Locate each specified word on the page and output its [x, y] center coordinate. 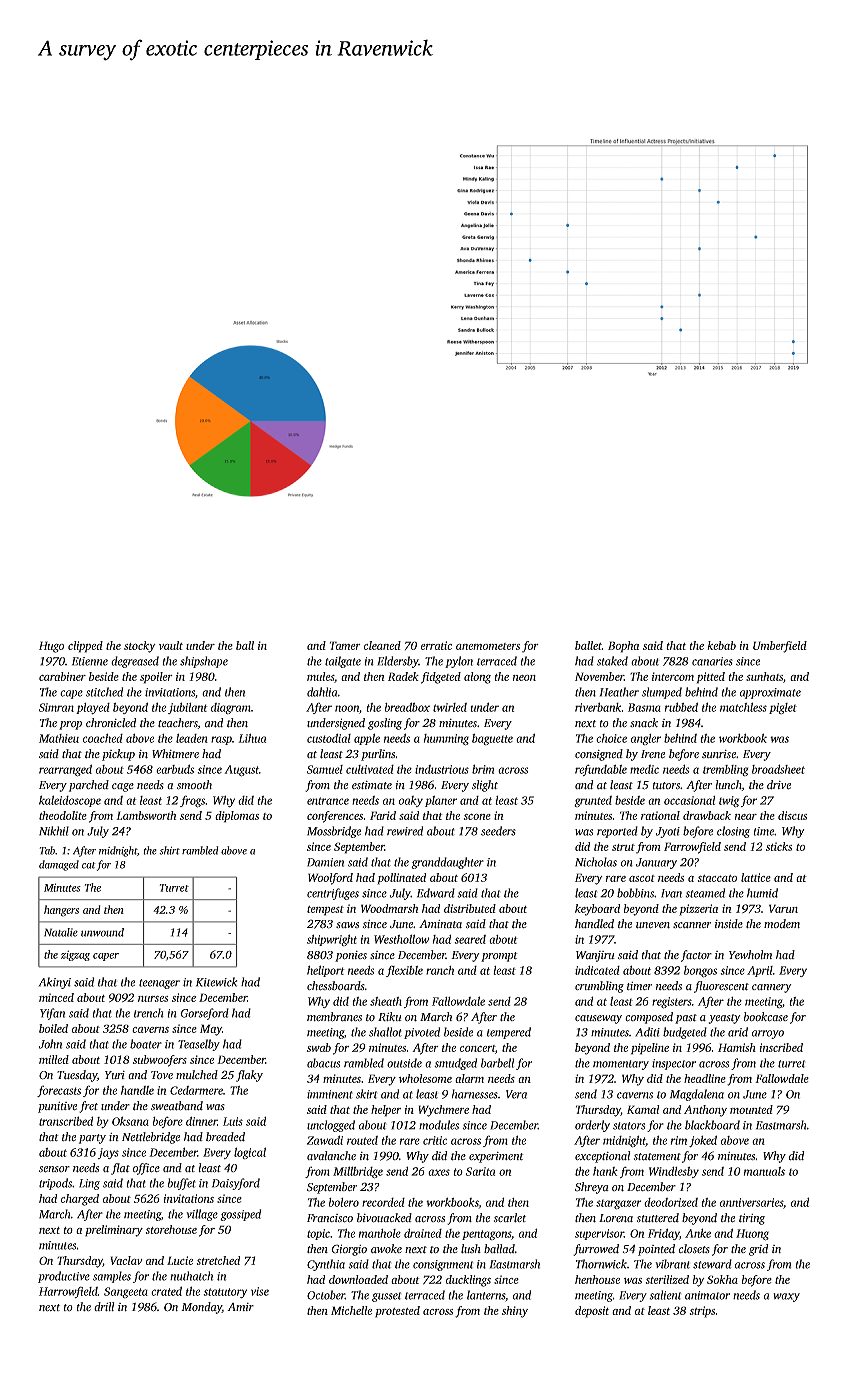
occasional [689, 800]
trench [149, 1013]
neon [524, 678]
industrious [442, 769]
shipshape [204, 662]
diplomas [237, 817]
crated [166, 1291]
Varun [783, 908]
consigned [599, 755]
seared [470, 939]
